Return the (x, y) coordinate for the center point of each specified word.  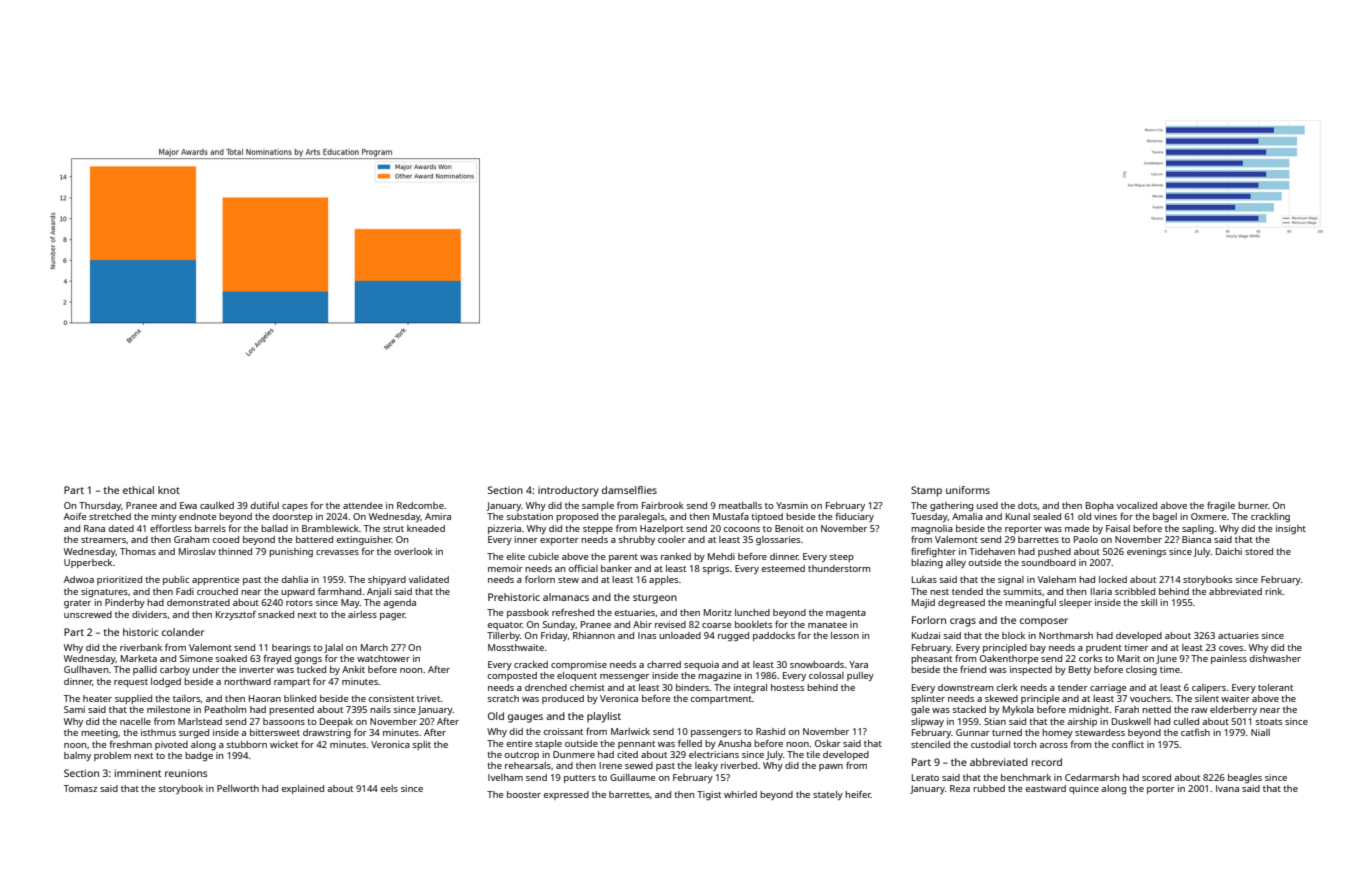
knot (169, 490)
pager (392, 616)
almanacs (566, 597)
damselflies (629, 490)
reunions (186, 773)
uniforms (968, 490)
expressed (566, 795)
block (1013, 635)
